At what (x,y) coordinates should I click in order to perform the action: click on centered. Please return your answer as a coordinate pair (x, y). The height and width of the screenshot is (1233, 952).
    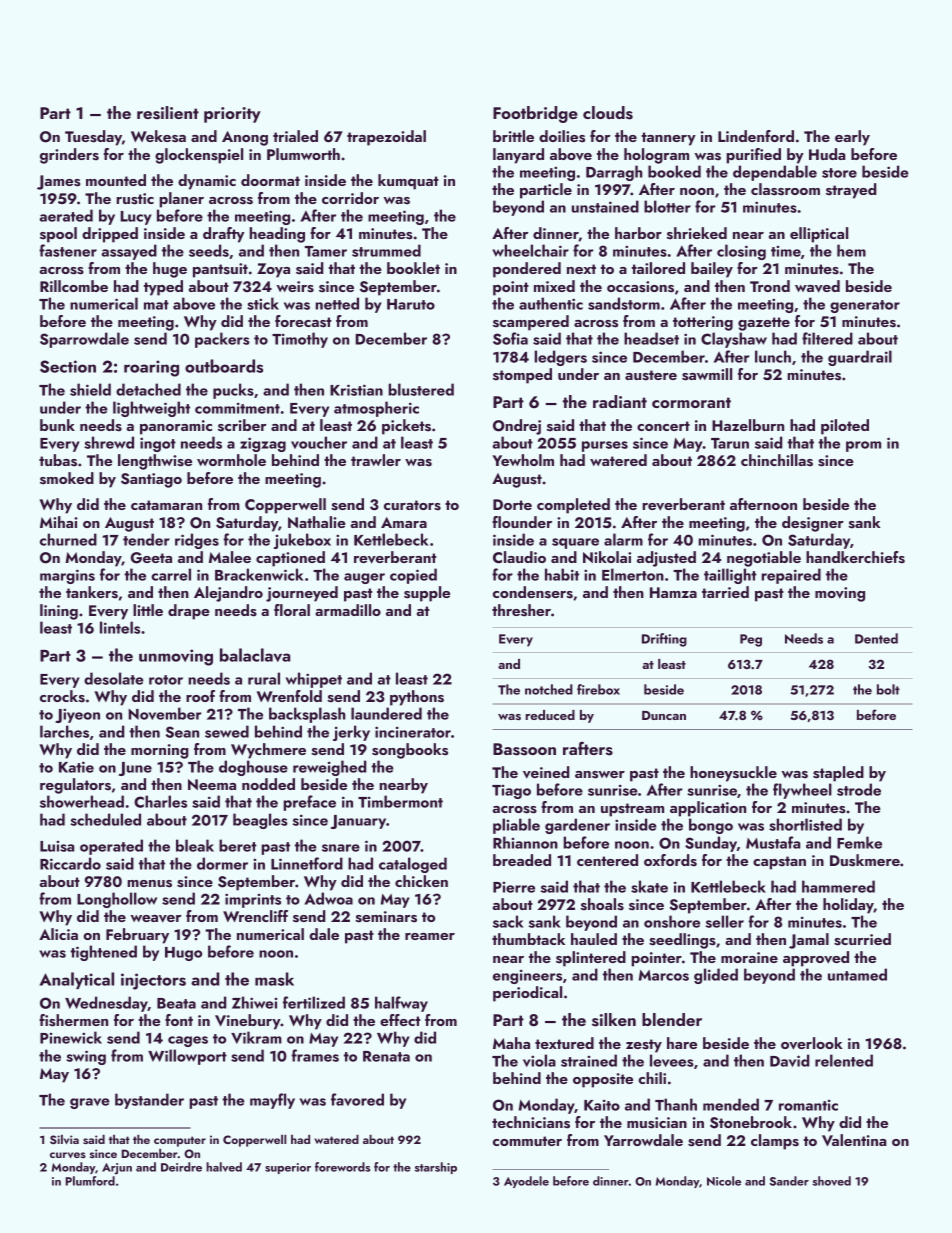
    Looking at the image, I should click on (607, 860).
